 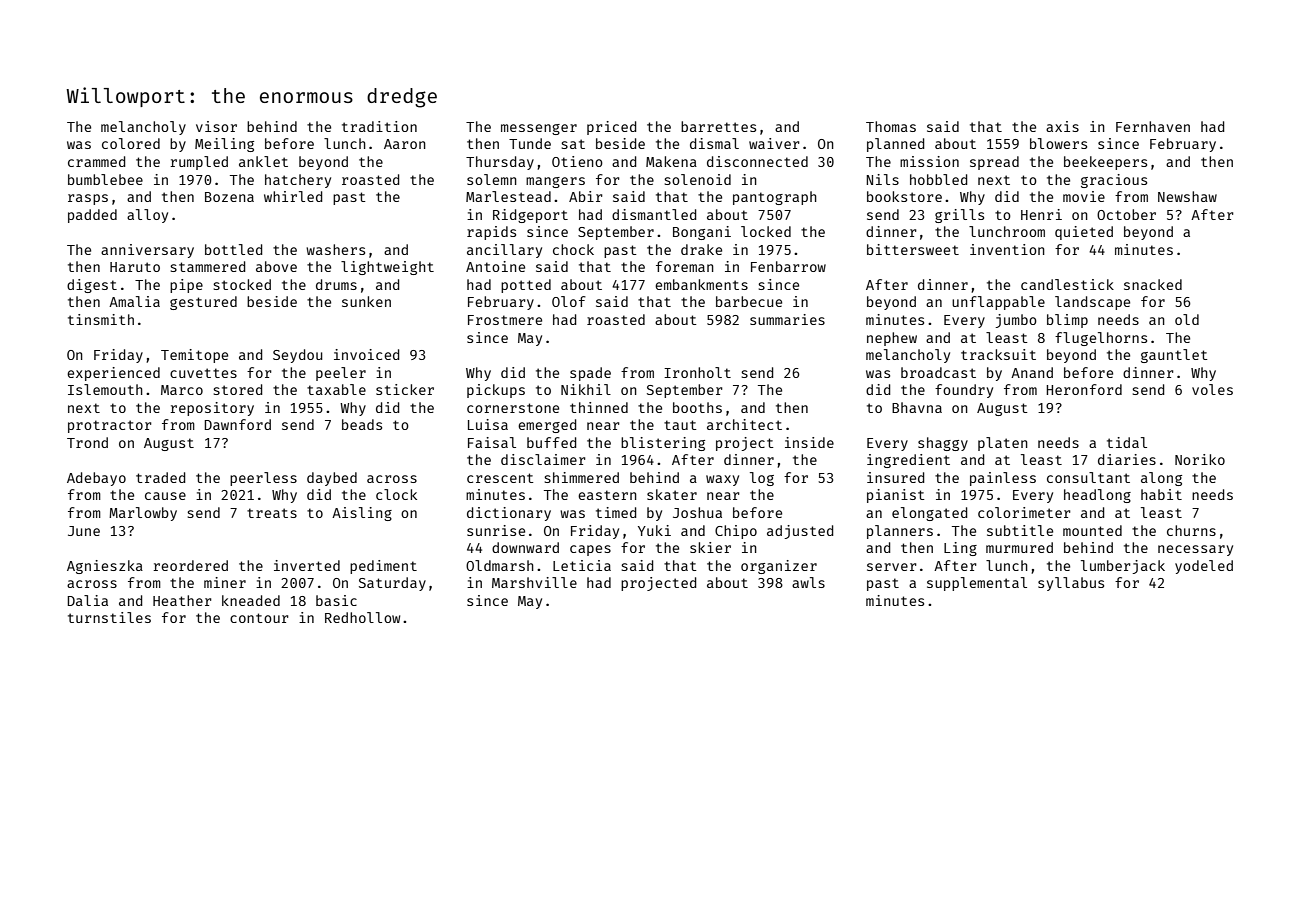 What do you see at coordinates (131, 143) in the document?
I see `colored` at bounding box center [131, 143].
